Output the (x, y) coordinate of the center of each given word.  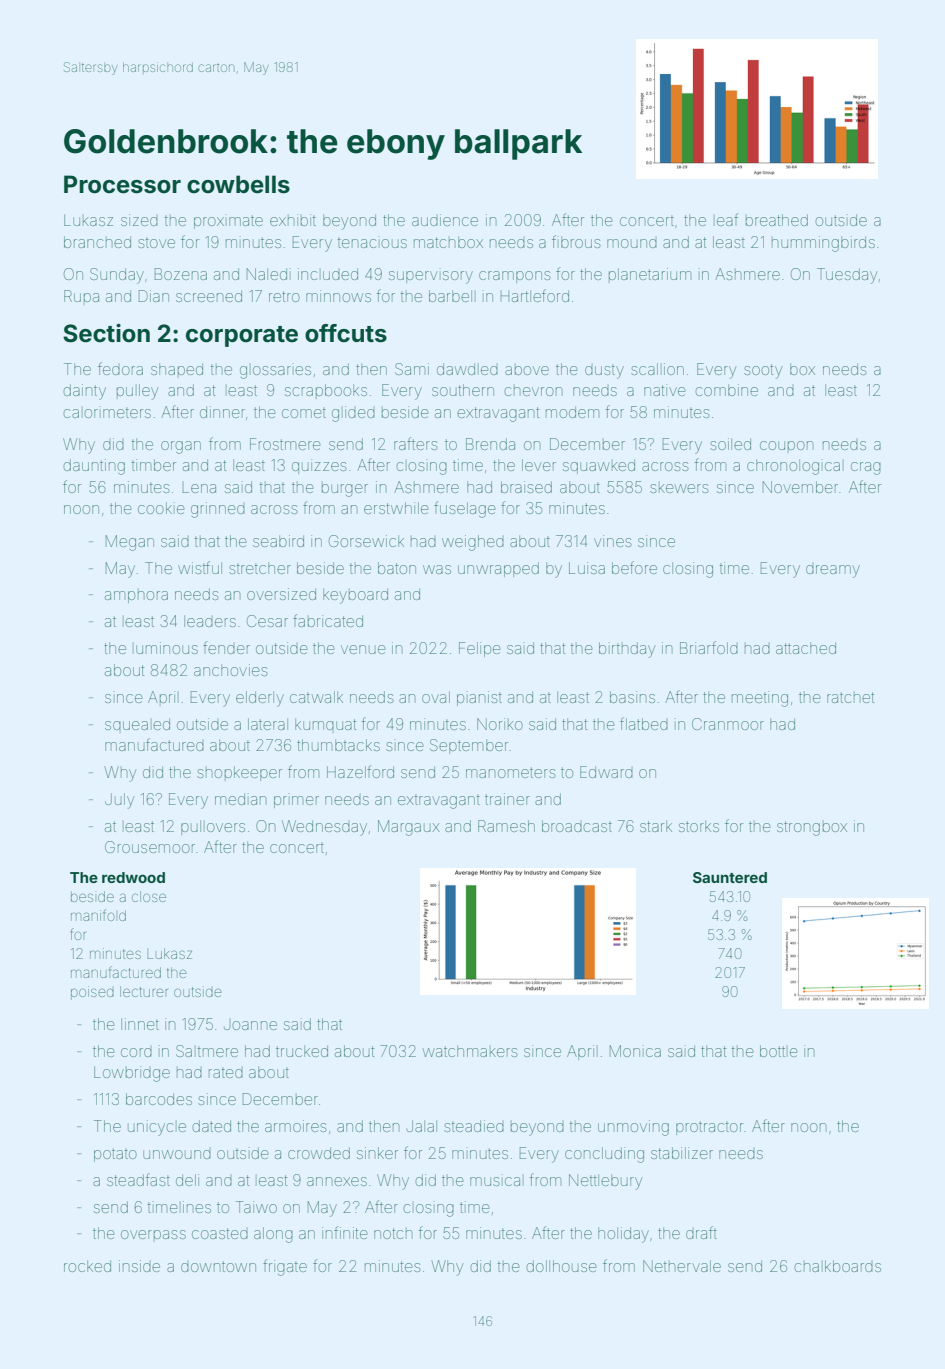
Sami (412, 369)
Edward (606, 772)
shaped (177, 369)
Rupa (81, 296)
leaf (727, 219)
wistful (200, 567)
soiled (730, 444)
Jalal (421, 1126)
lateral (268, 724)
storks (699, 826)
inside (139, 1266)
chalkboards (837, 1266)
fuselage (464, 509)
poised (92, 993)
